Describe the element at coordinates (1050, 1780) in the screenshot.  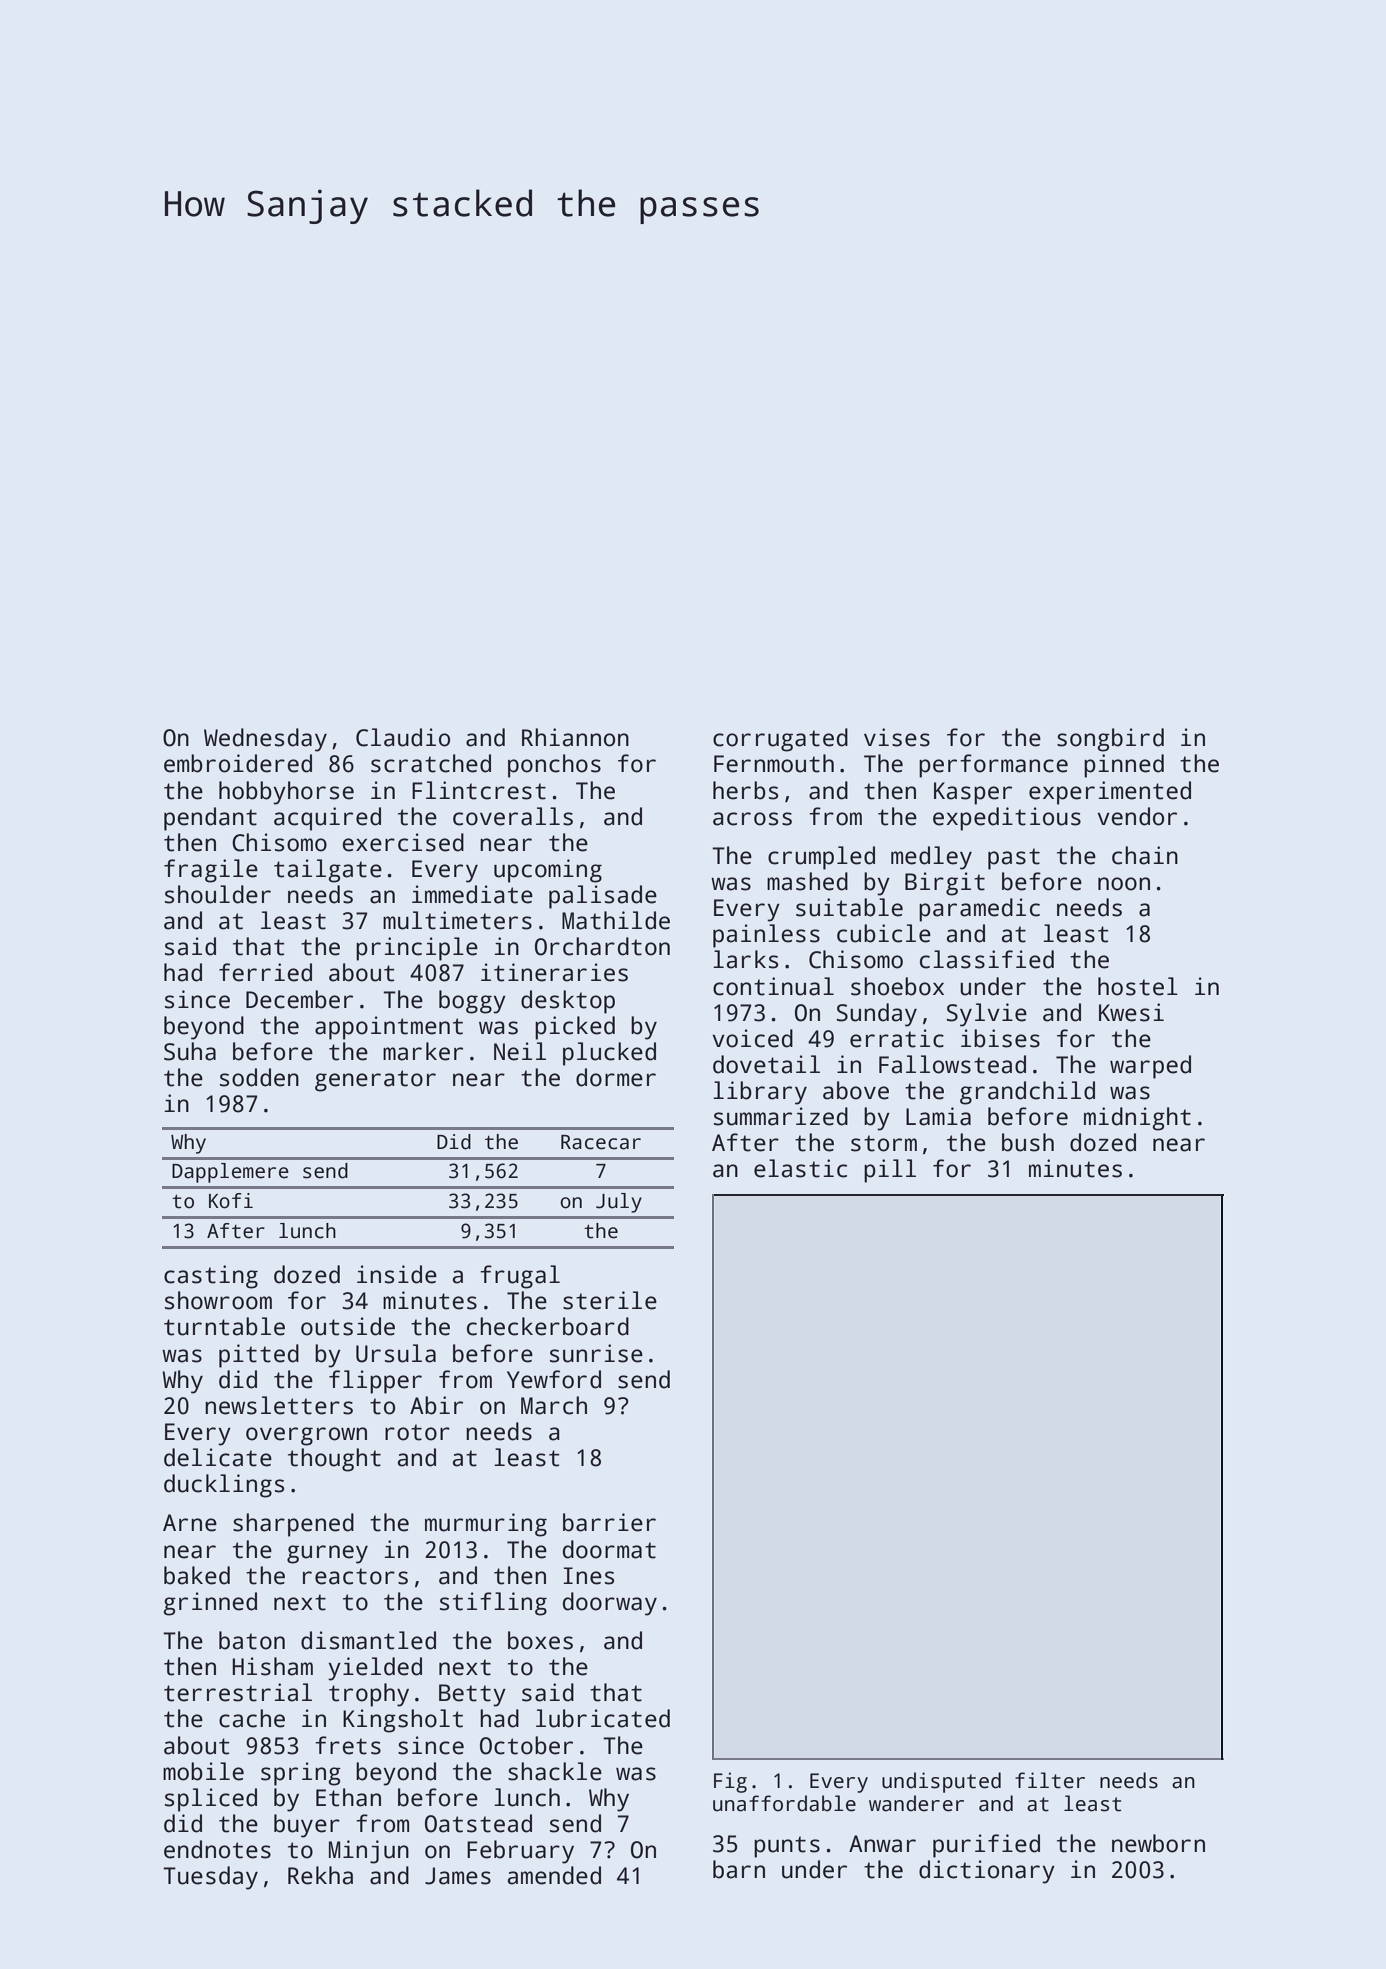
I see `filter` at that location.
